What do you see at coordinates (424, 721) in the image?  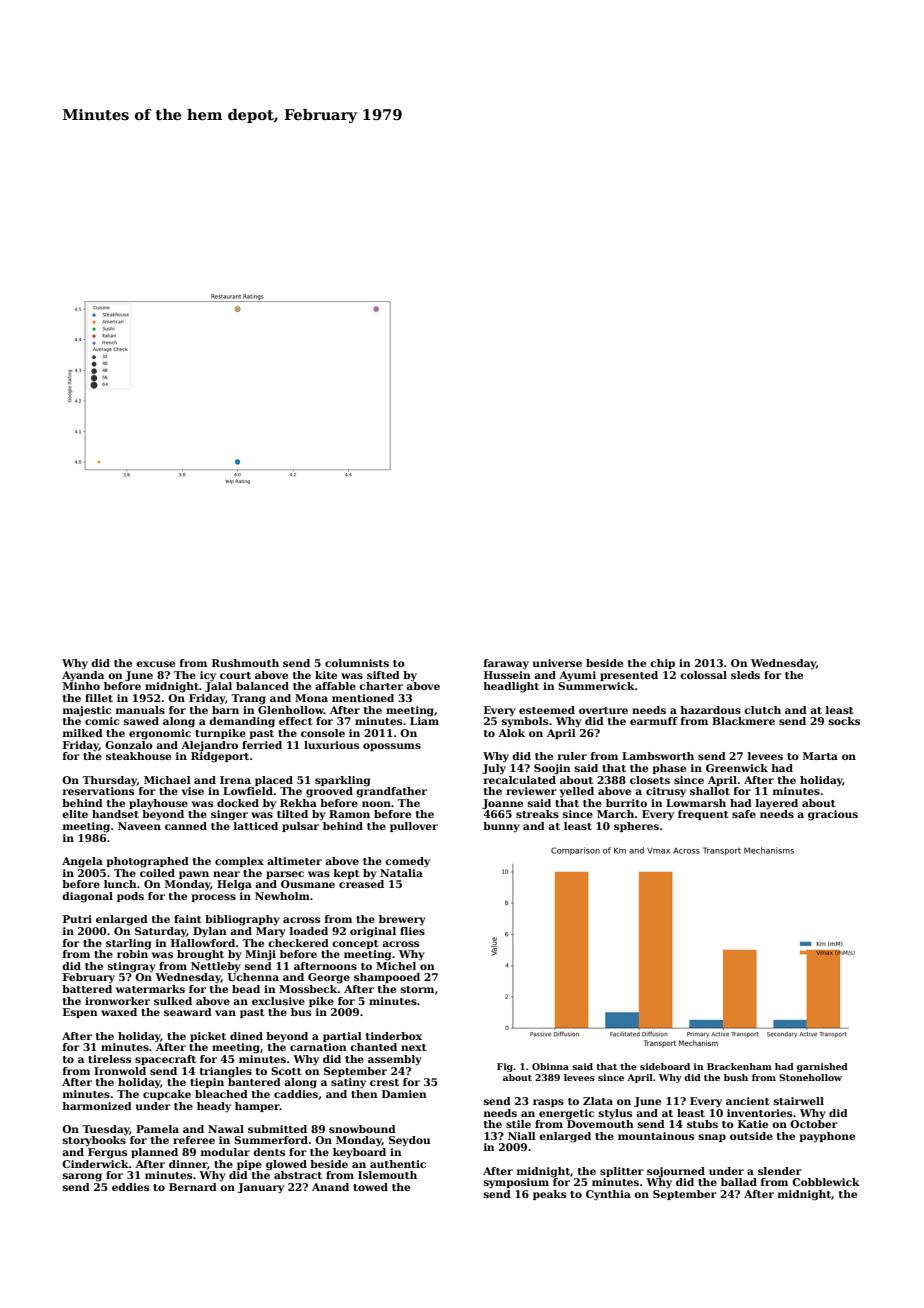 I see `Liam` at bounding box center [424, 721].
